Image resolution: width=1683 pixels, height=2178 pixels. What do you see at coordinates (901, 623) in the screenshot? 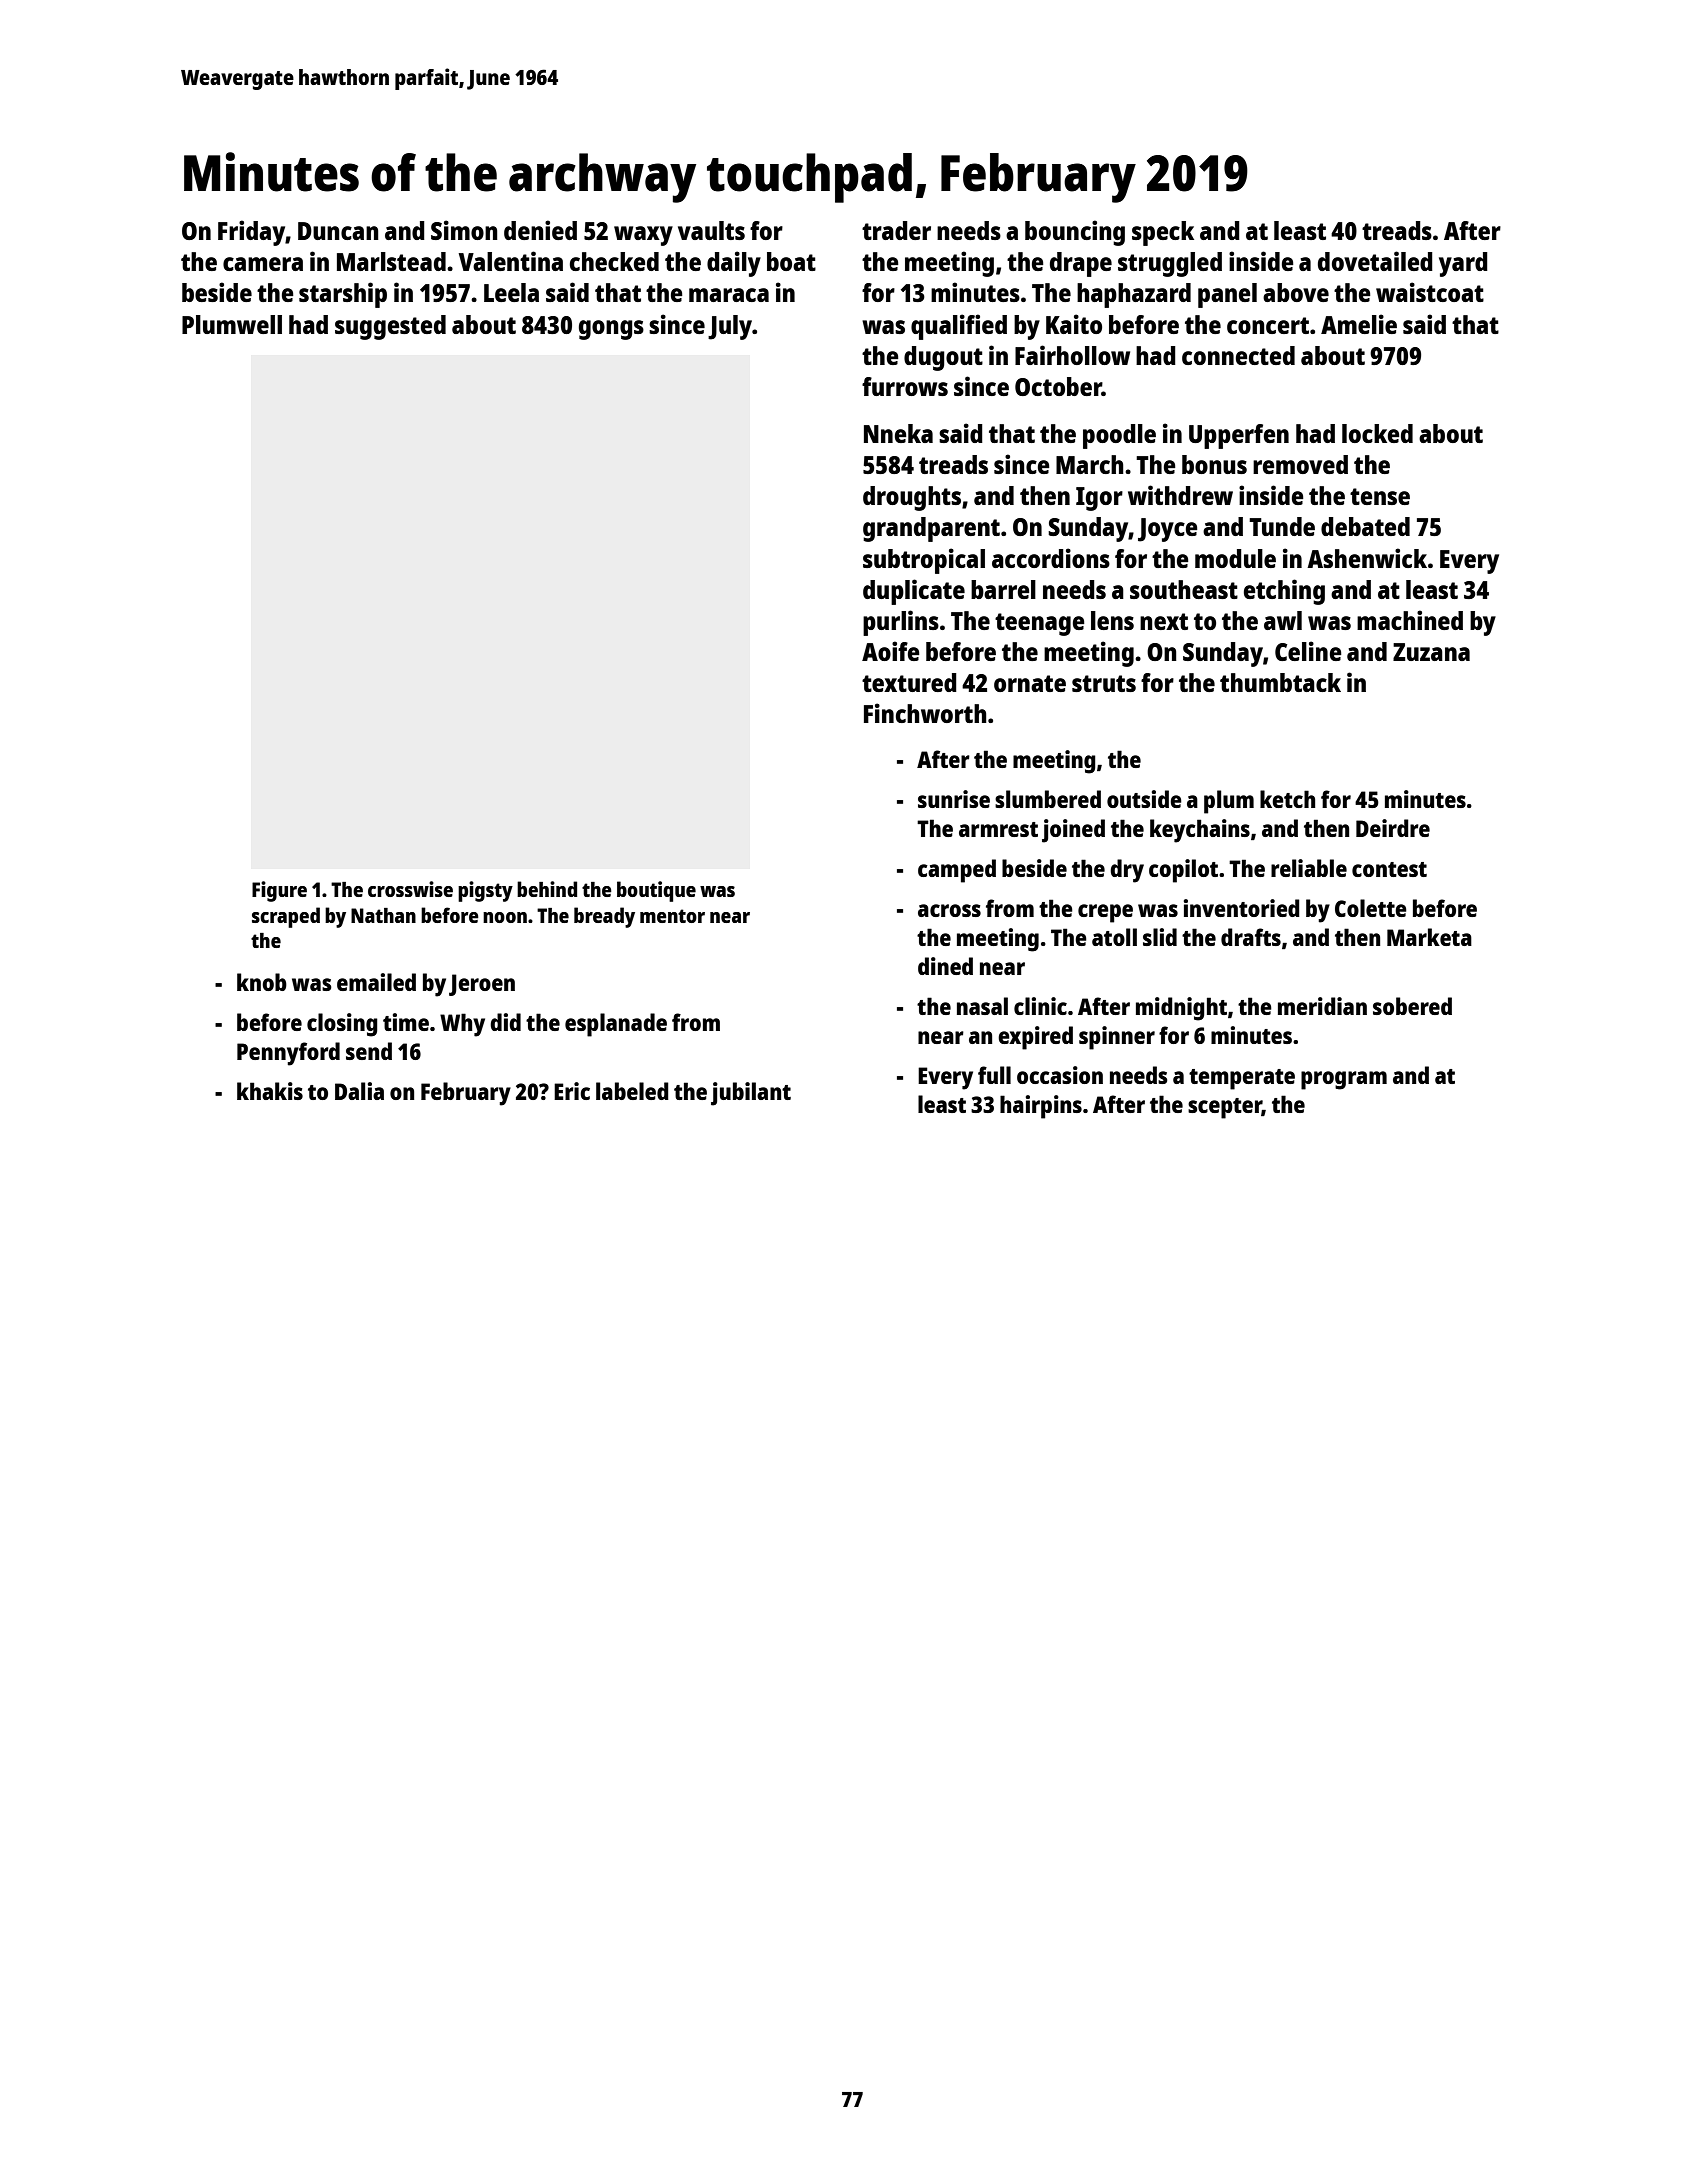
I see `purlins` at bounding box center [901, 623].
